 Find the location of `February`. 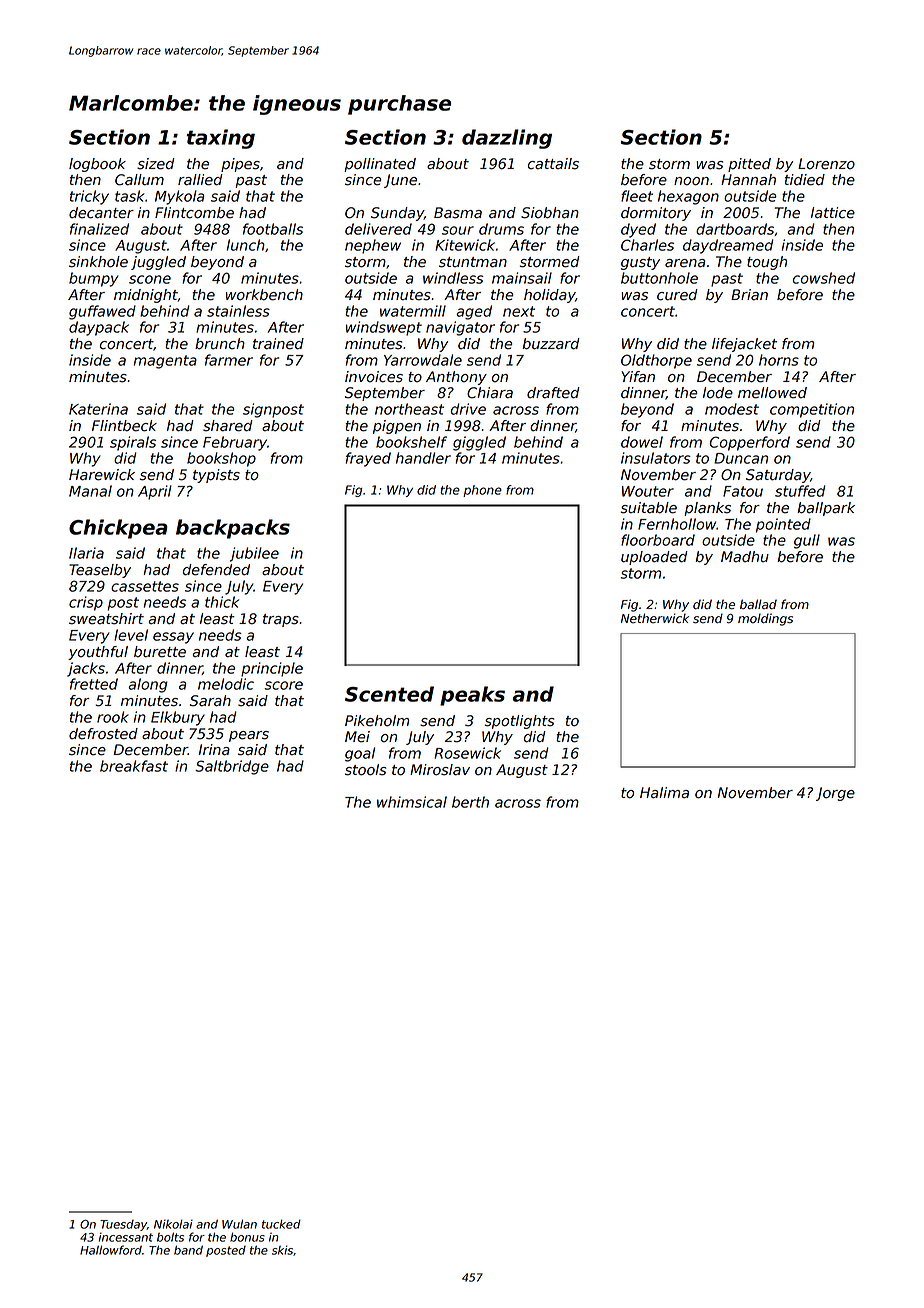

February is located at coordinates (235, 443).
